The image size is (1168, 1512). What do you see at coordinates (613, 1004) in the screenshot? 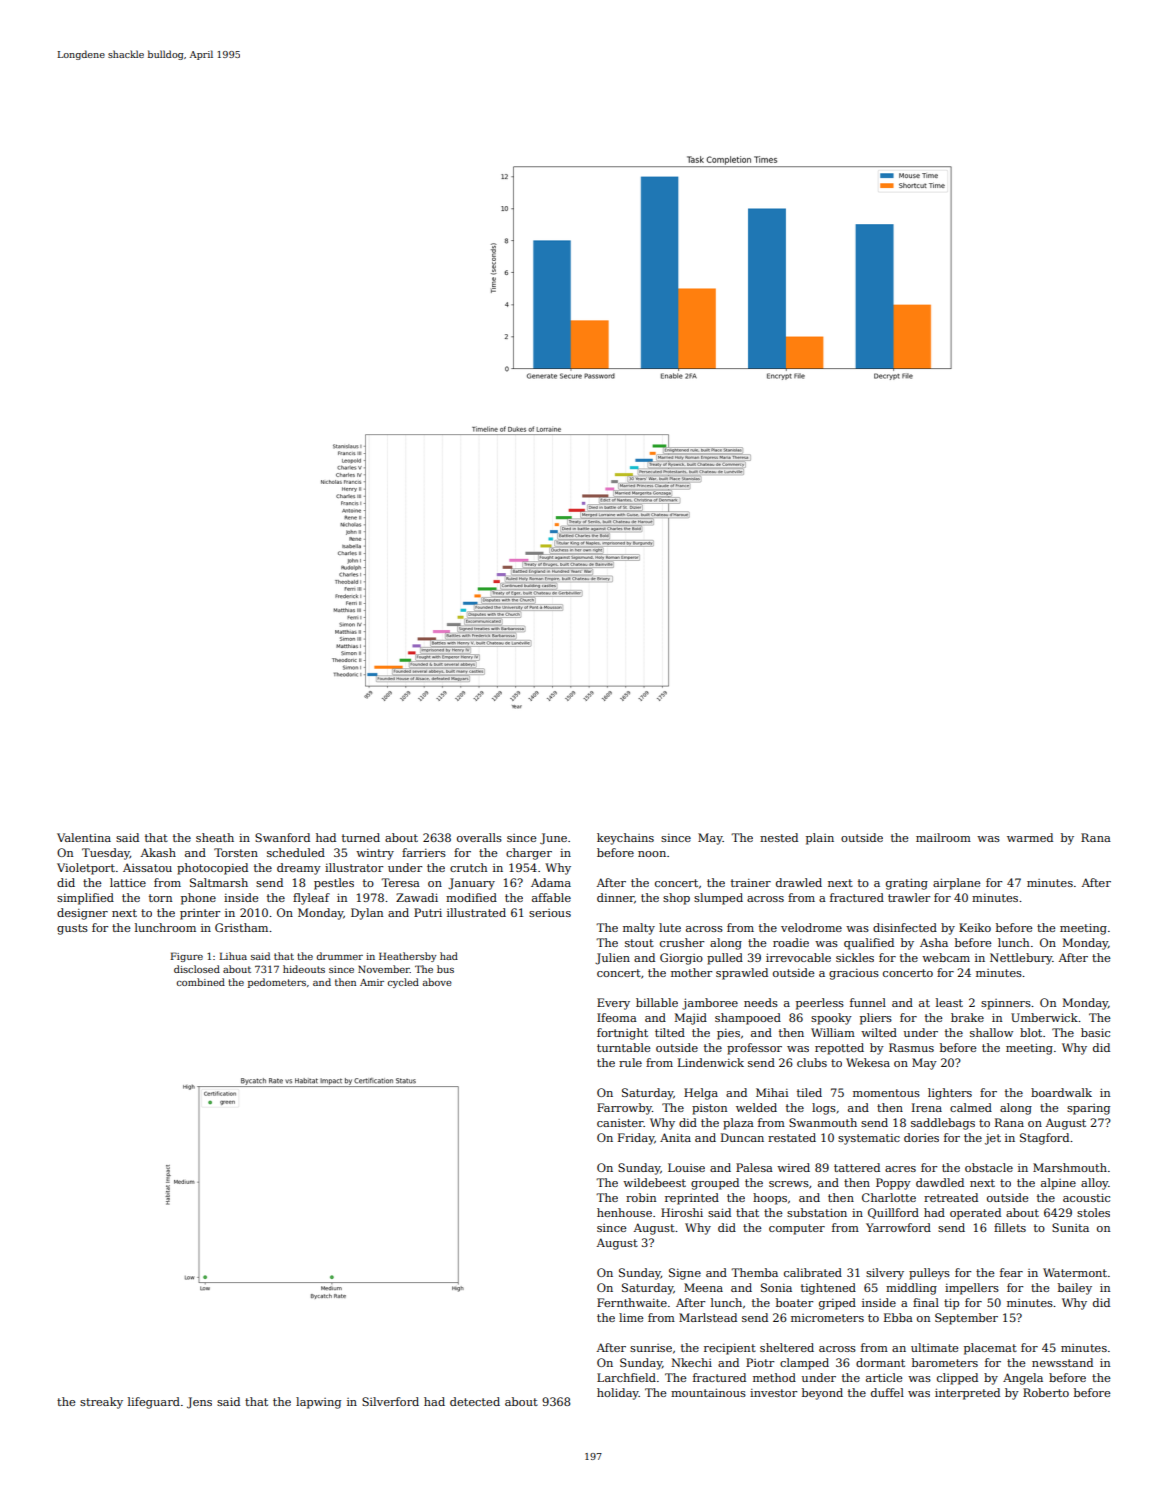
I see `Every` at bounding box center [613, 1004].
